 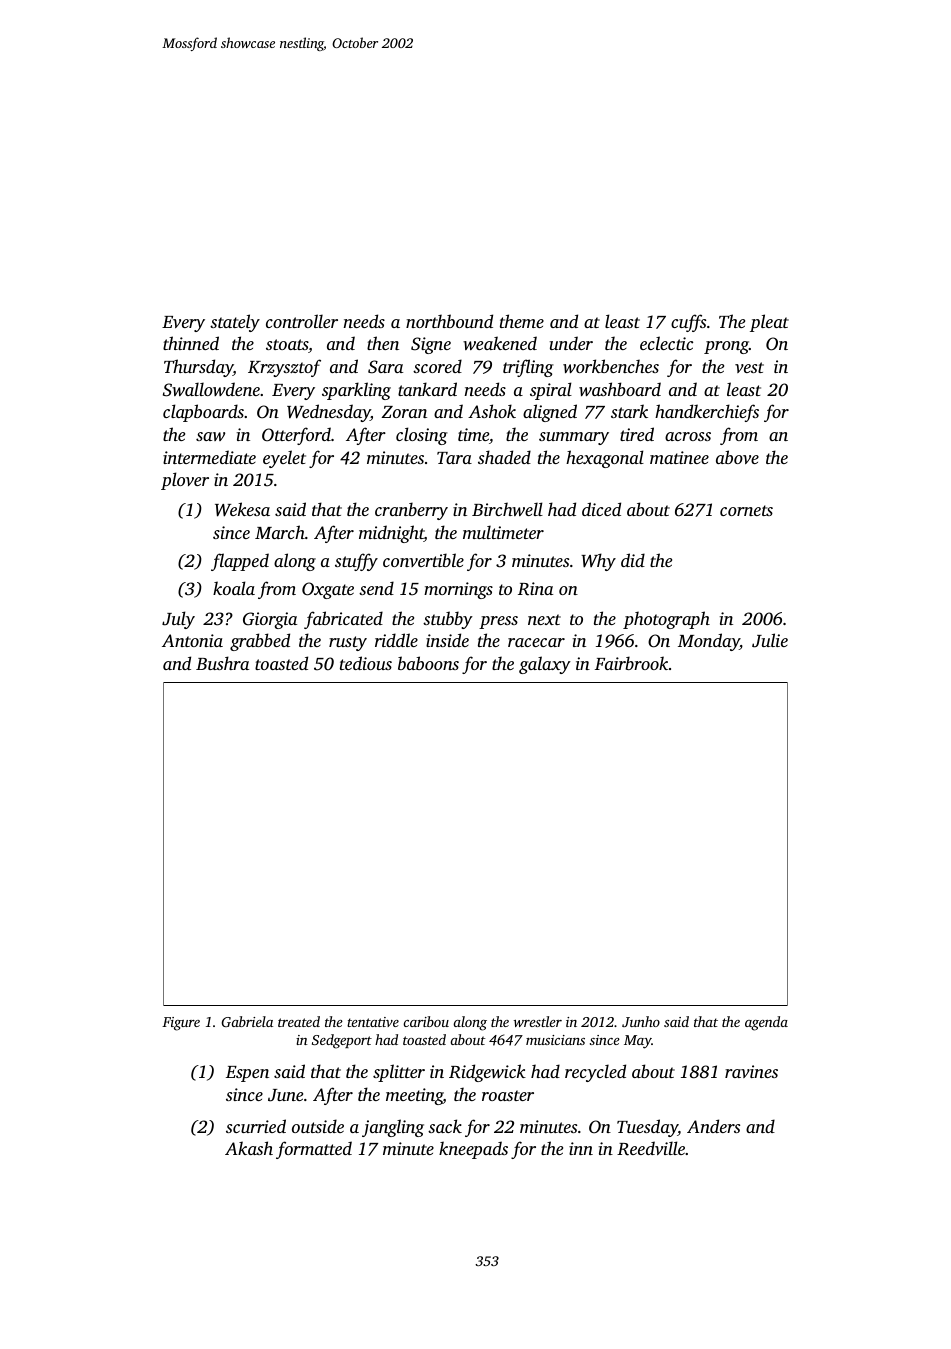 What do you see at coordinates (749, 367) in the document?
I see `vest` at bounding box center [749, 367].
